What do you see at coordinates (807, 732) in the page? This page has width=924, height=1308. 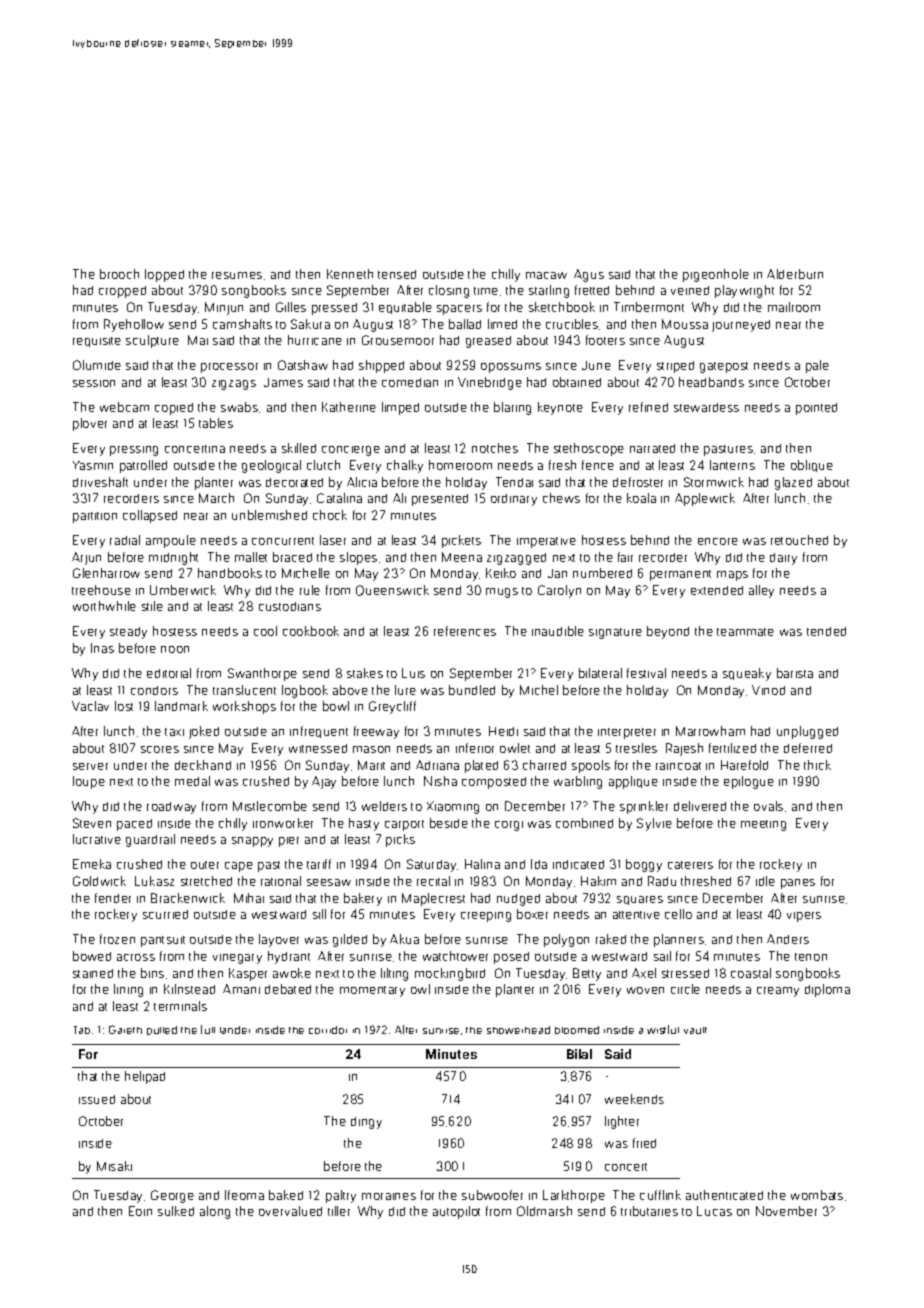 I see `unplugged` at bounding box center [807, 732].
